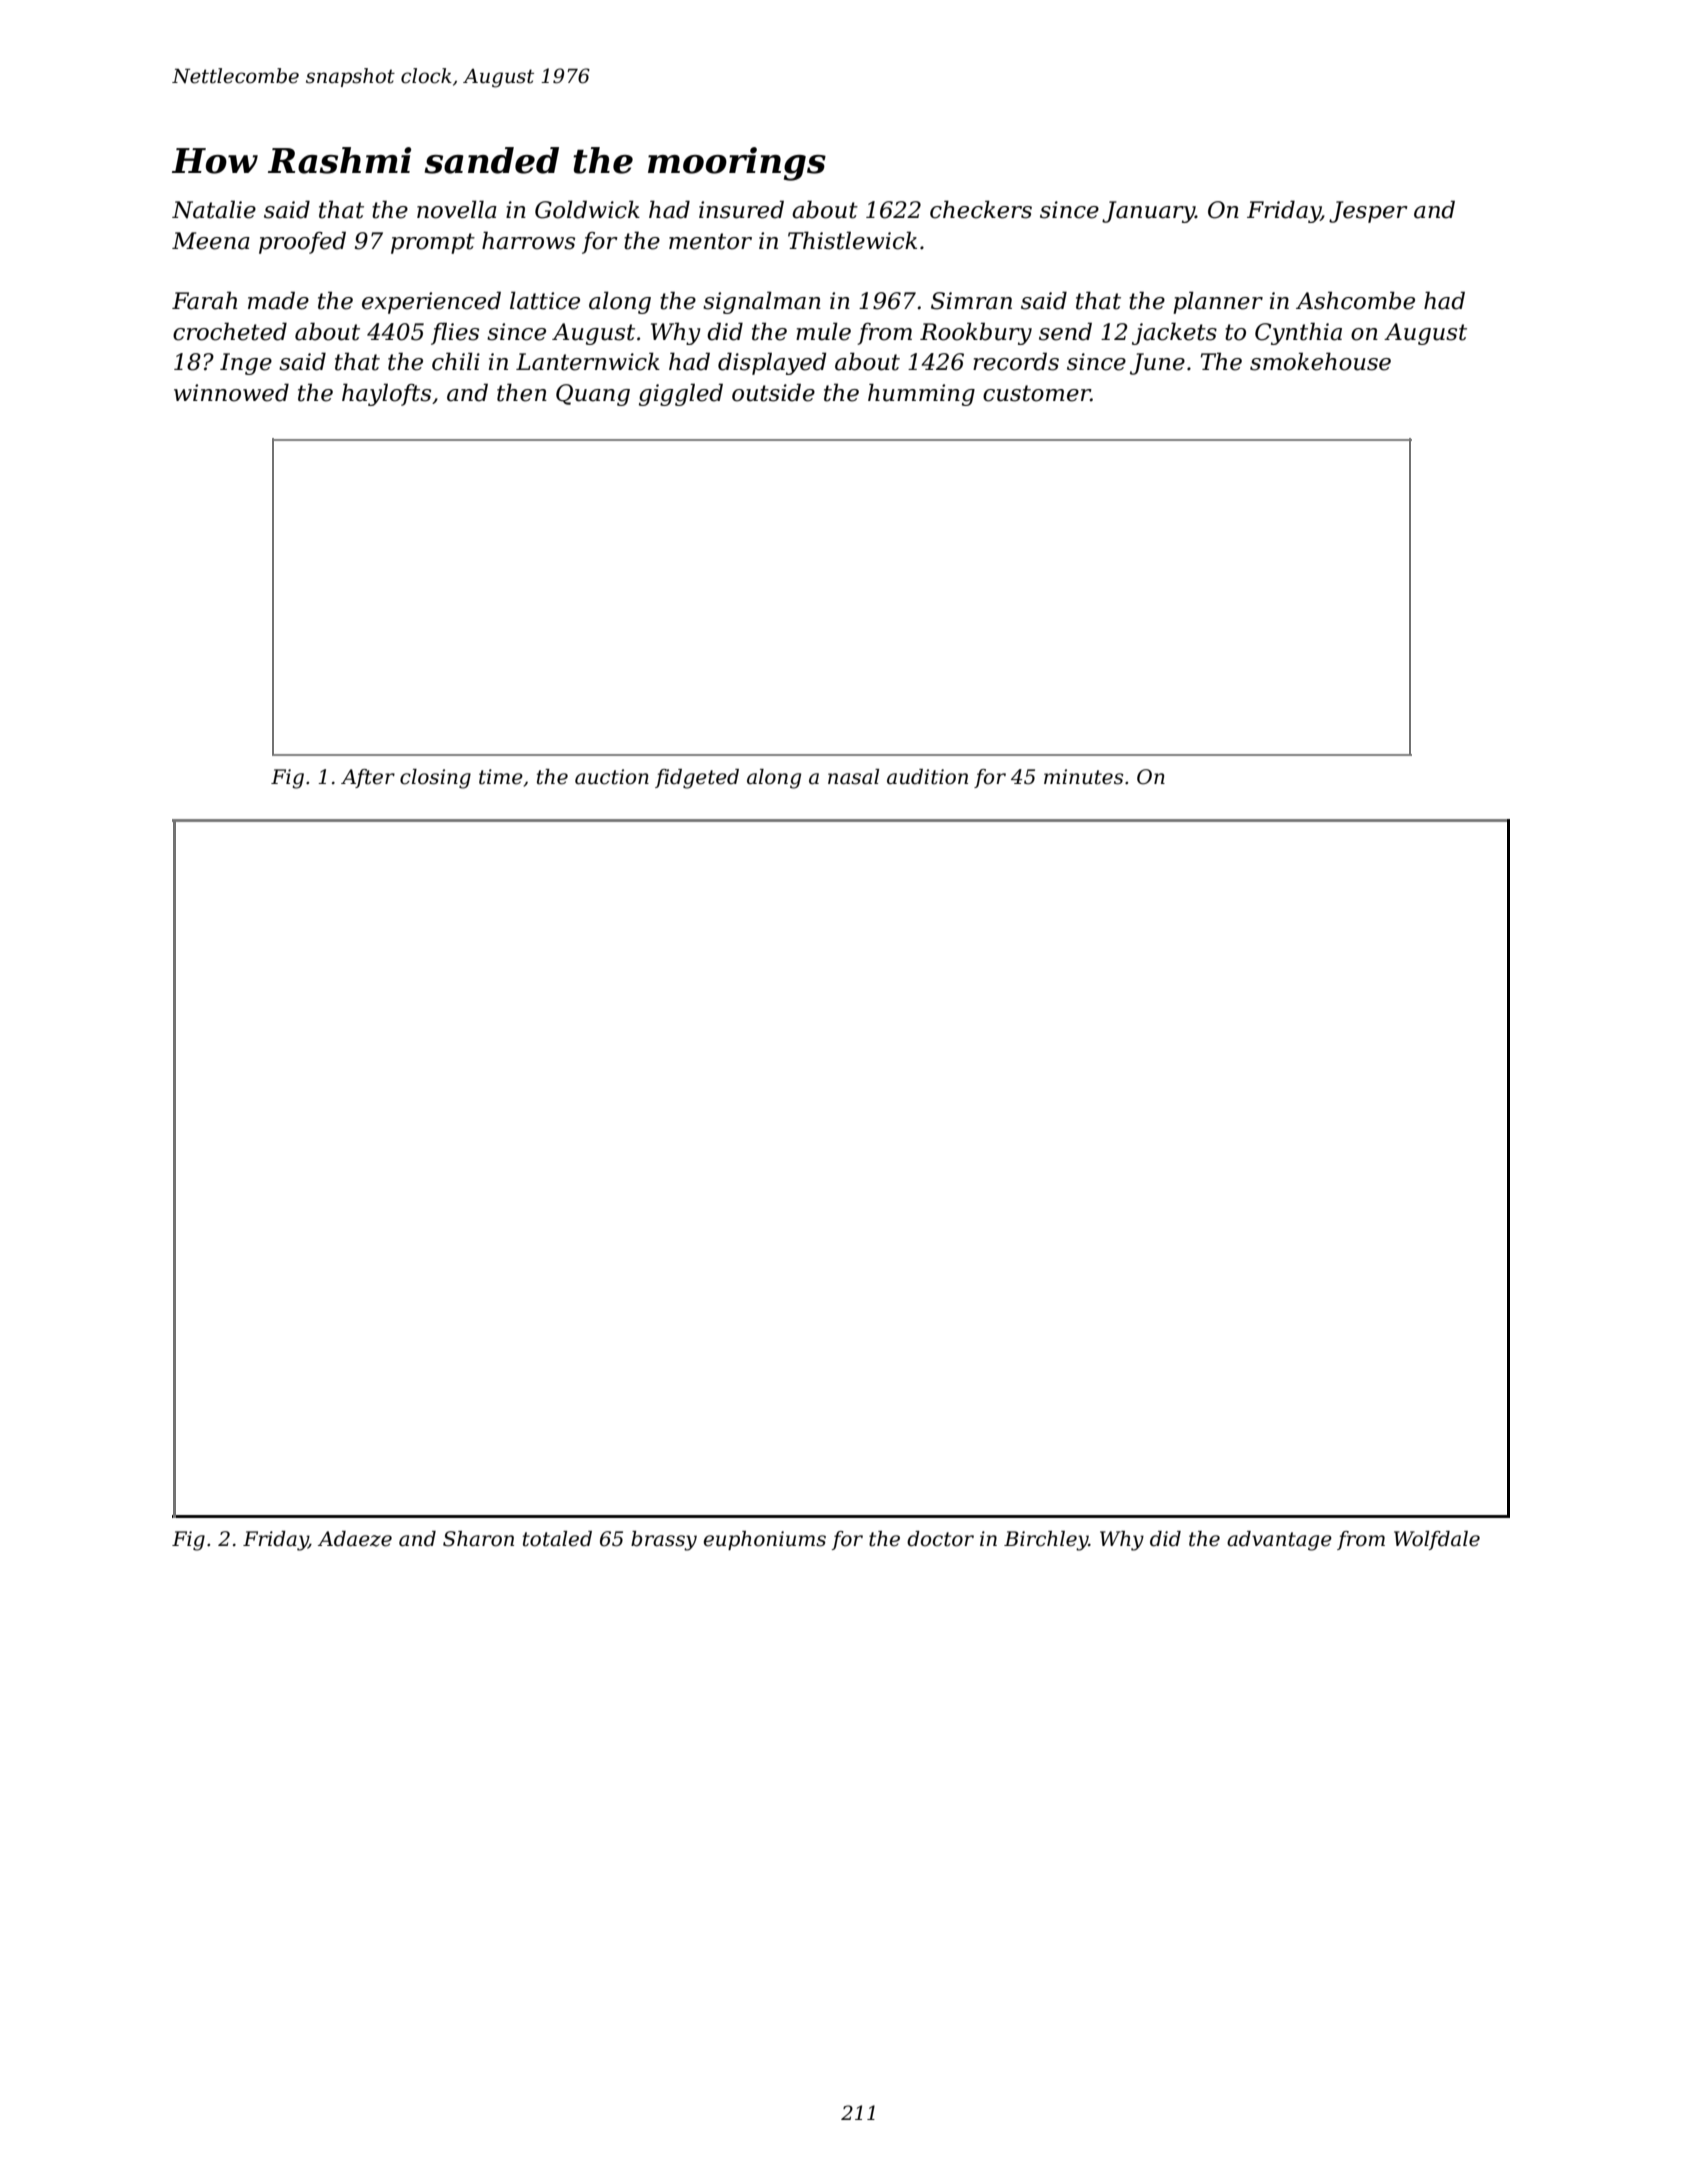 This document has width=1683, height=2178. I want to click on customer, so click(1037, 393).
